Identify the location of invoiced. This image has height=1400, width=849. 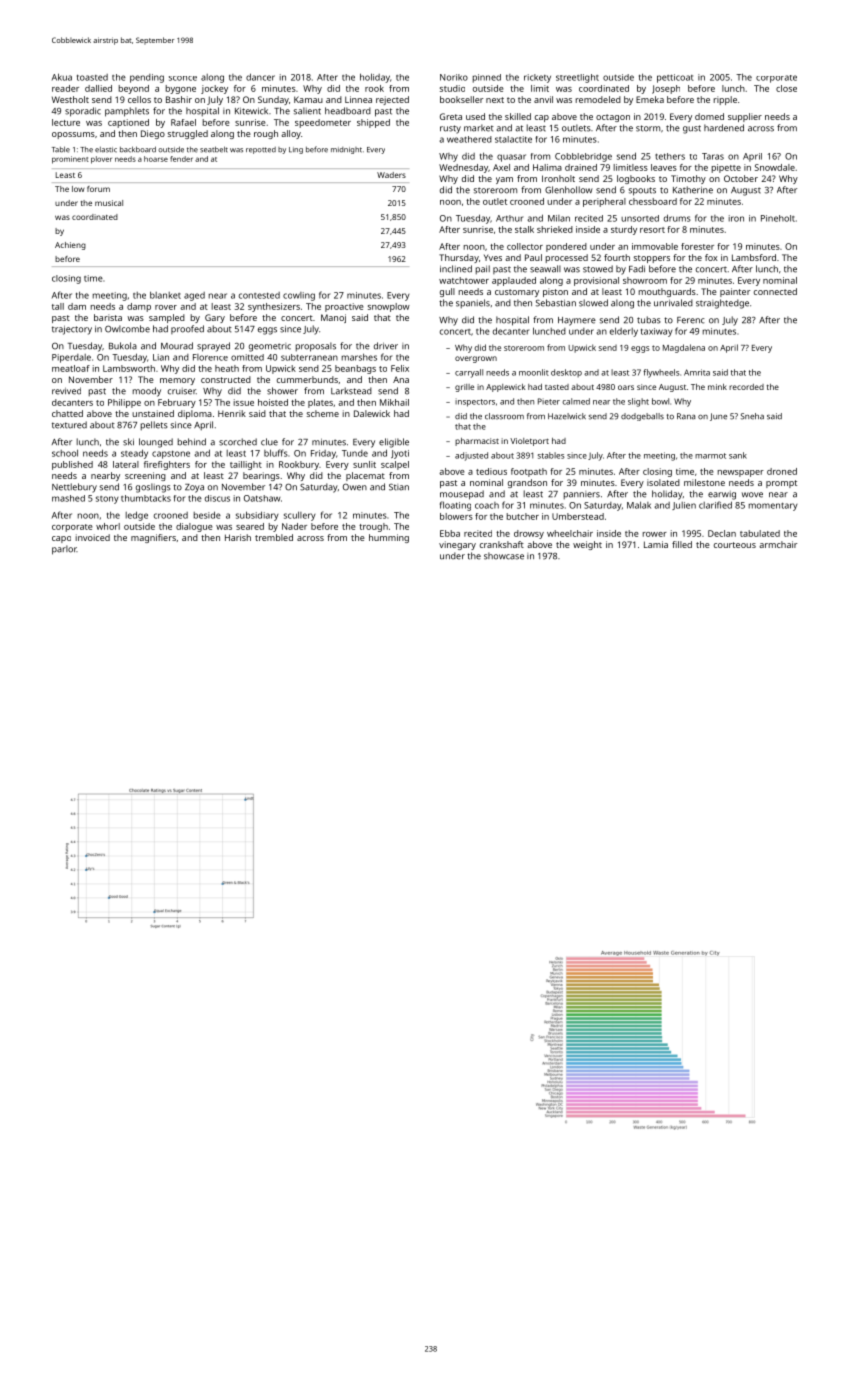
(93, 537).
